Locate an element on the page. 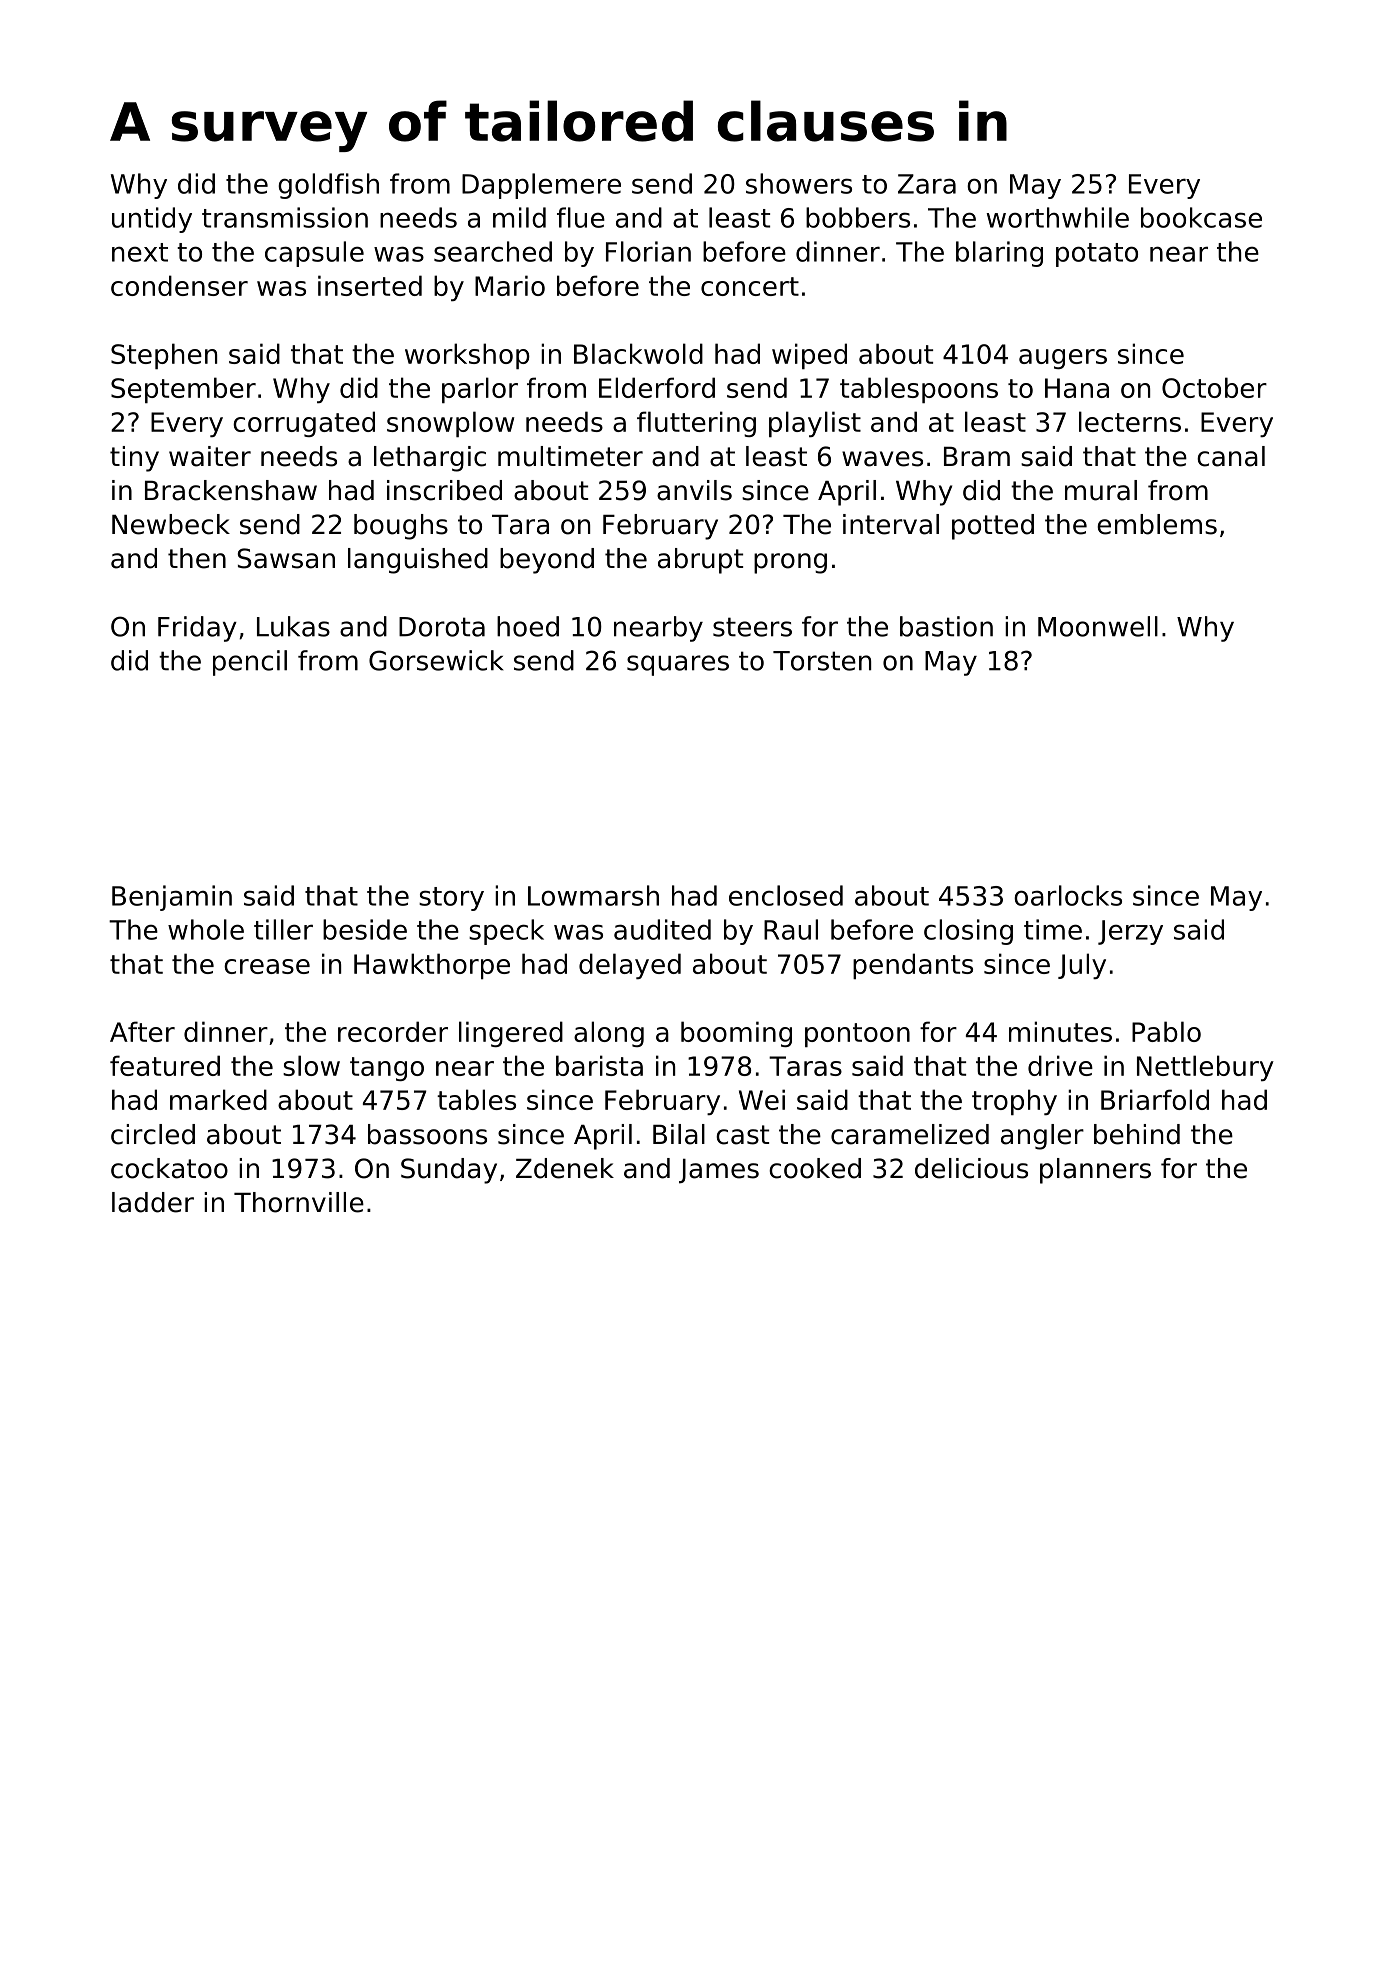 Image resolution: width=1386 pixels, height=1969 pixels. Thornville is located at coordinates (299, 1202).
